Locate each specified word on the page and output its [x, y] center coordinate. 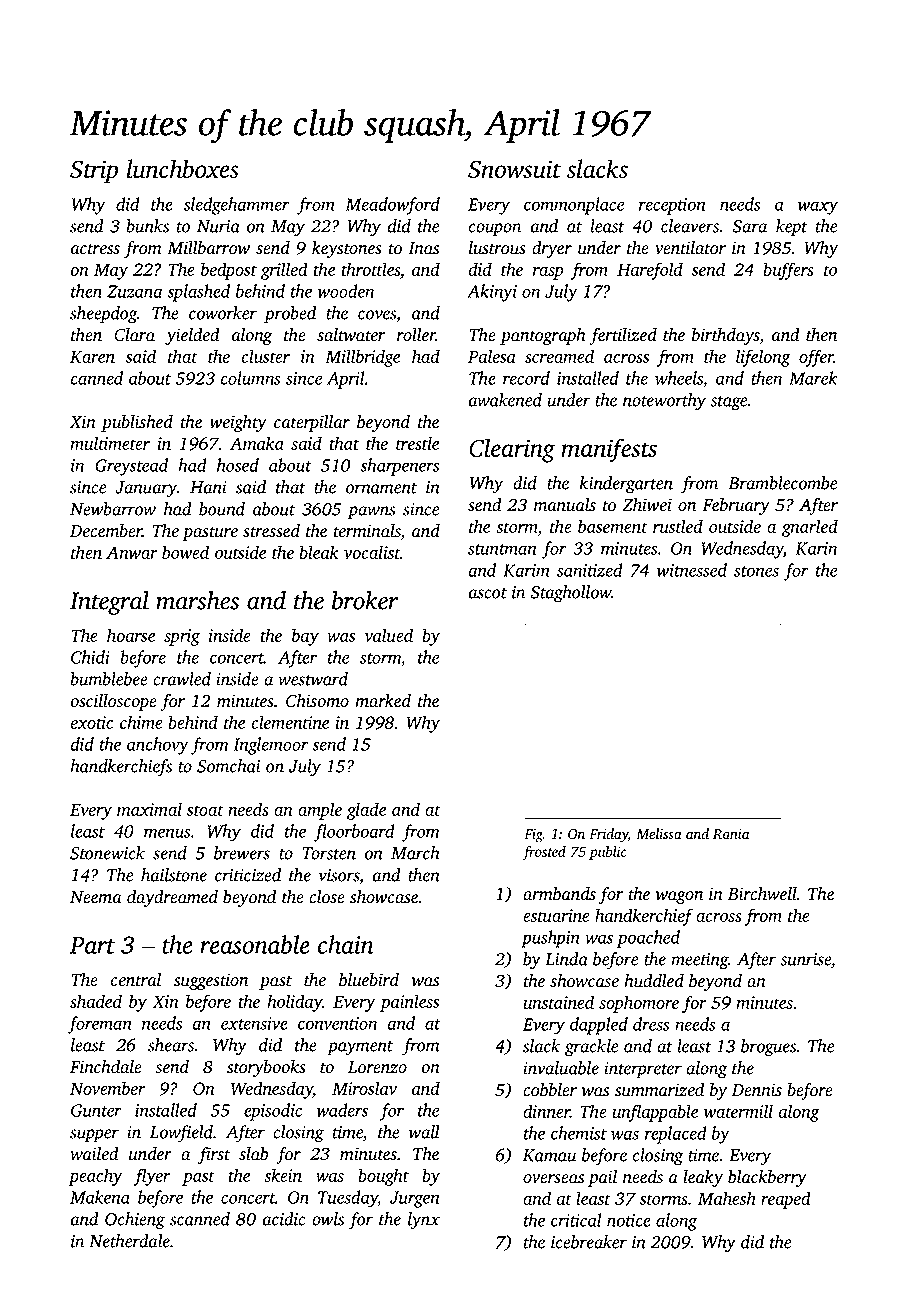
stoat [205, 810]
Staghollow [571, 594]
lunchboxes [183, 168]
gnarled [810, 528]
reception [672, 206]
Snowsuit [514, 169]
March [415, 853]
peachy [95, 1177]
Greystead [131, 467]
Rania [731, 834]
